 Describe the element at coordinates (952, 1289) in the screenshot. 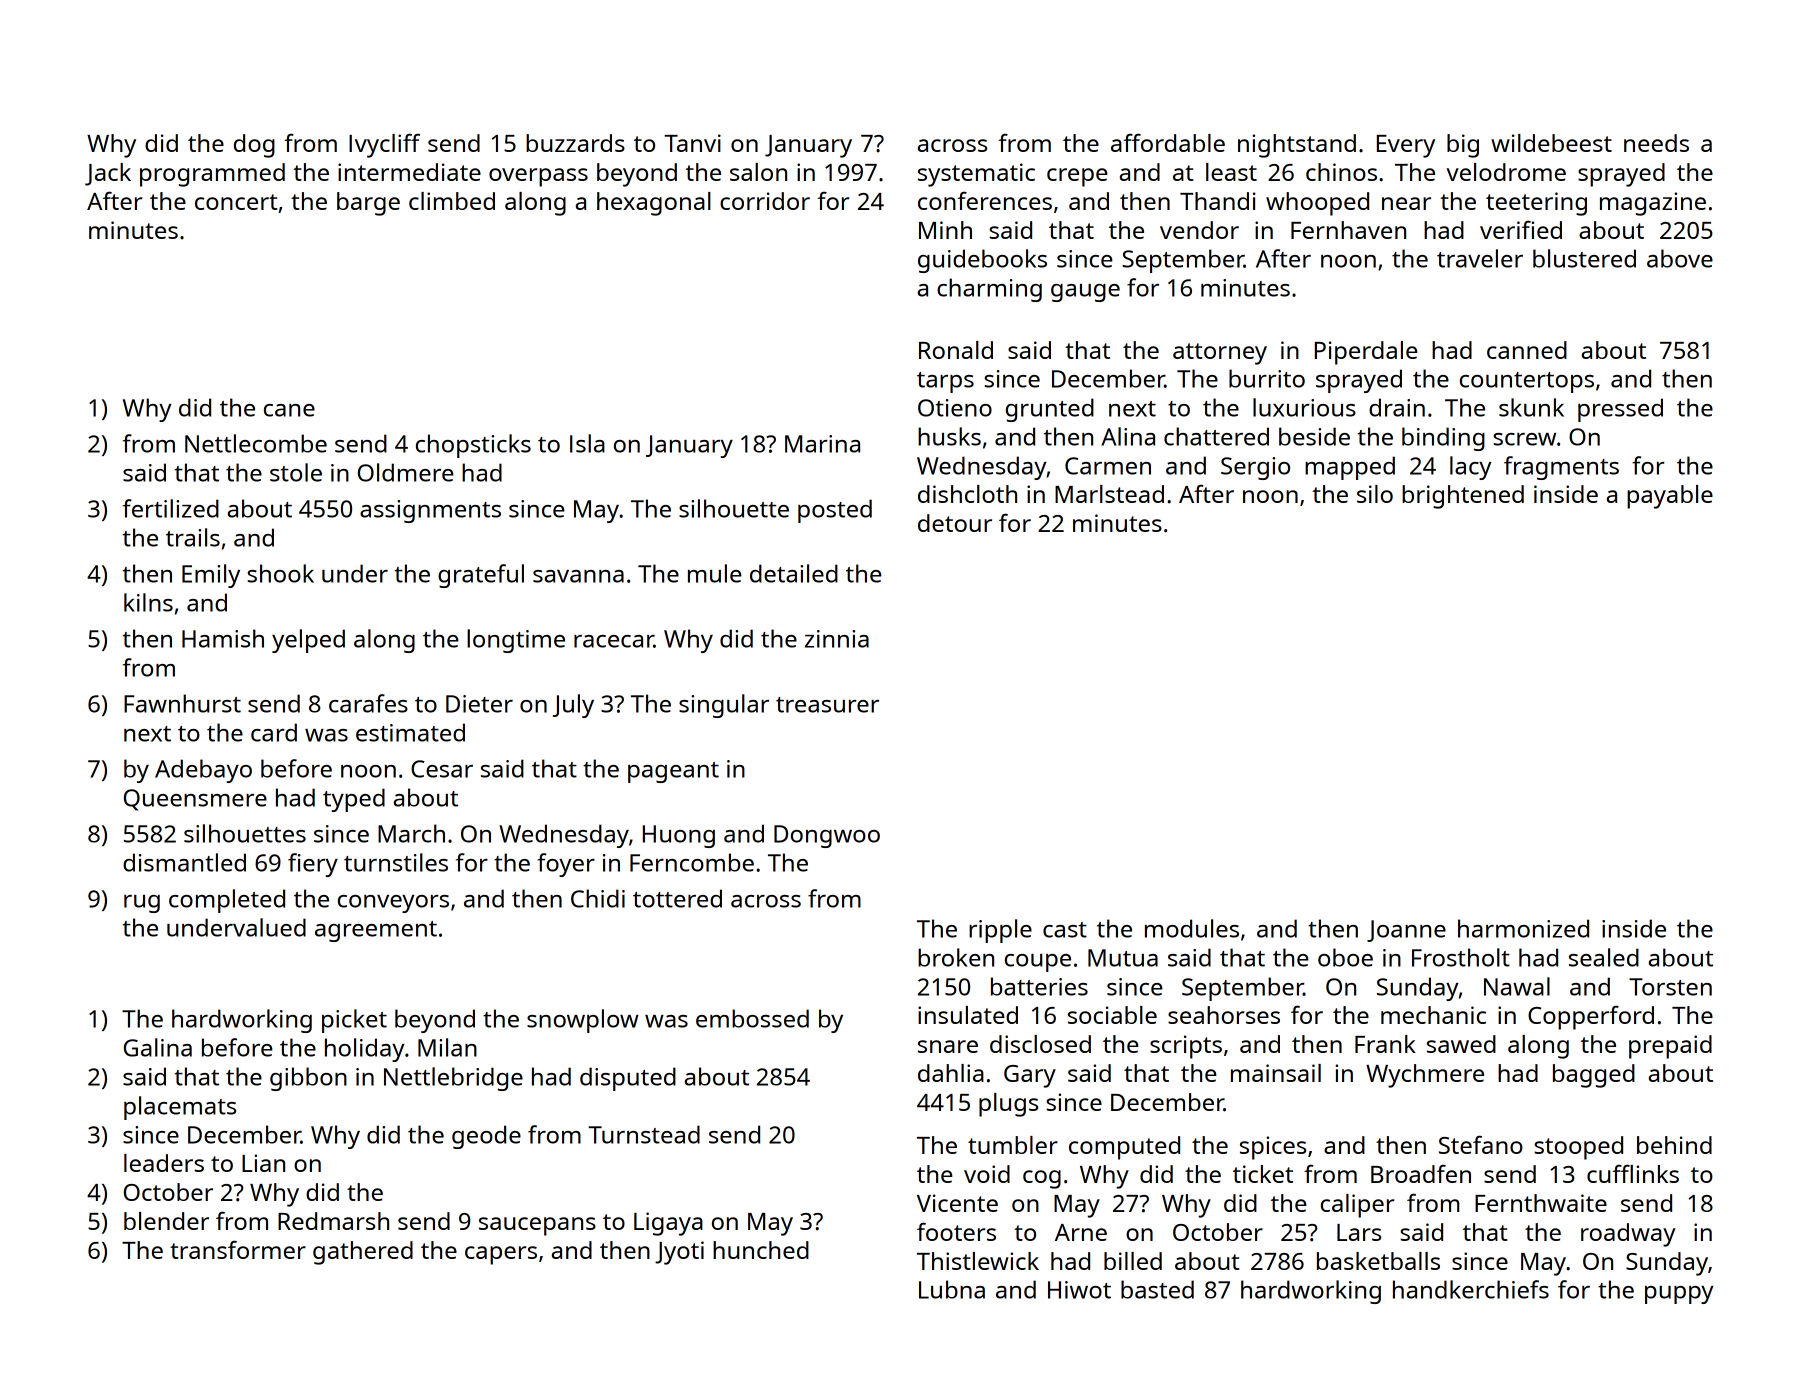

I see `Lubna` at that location.
